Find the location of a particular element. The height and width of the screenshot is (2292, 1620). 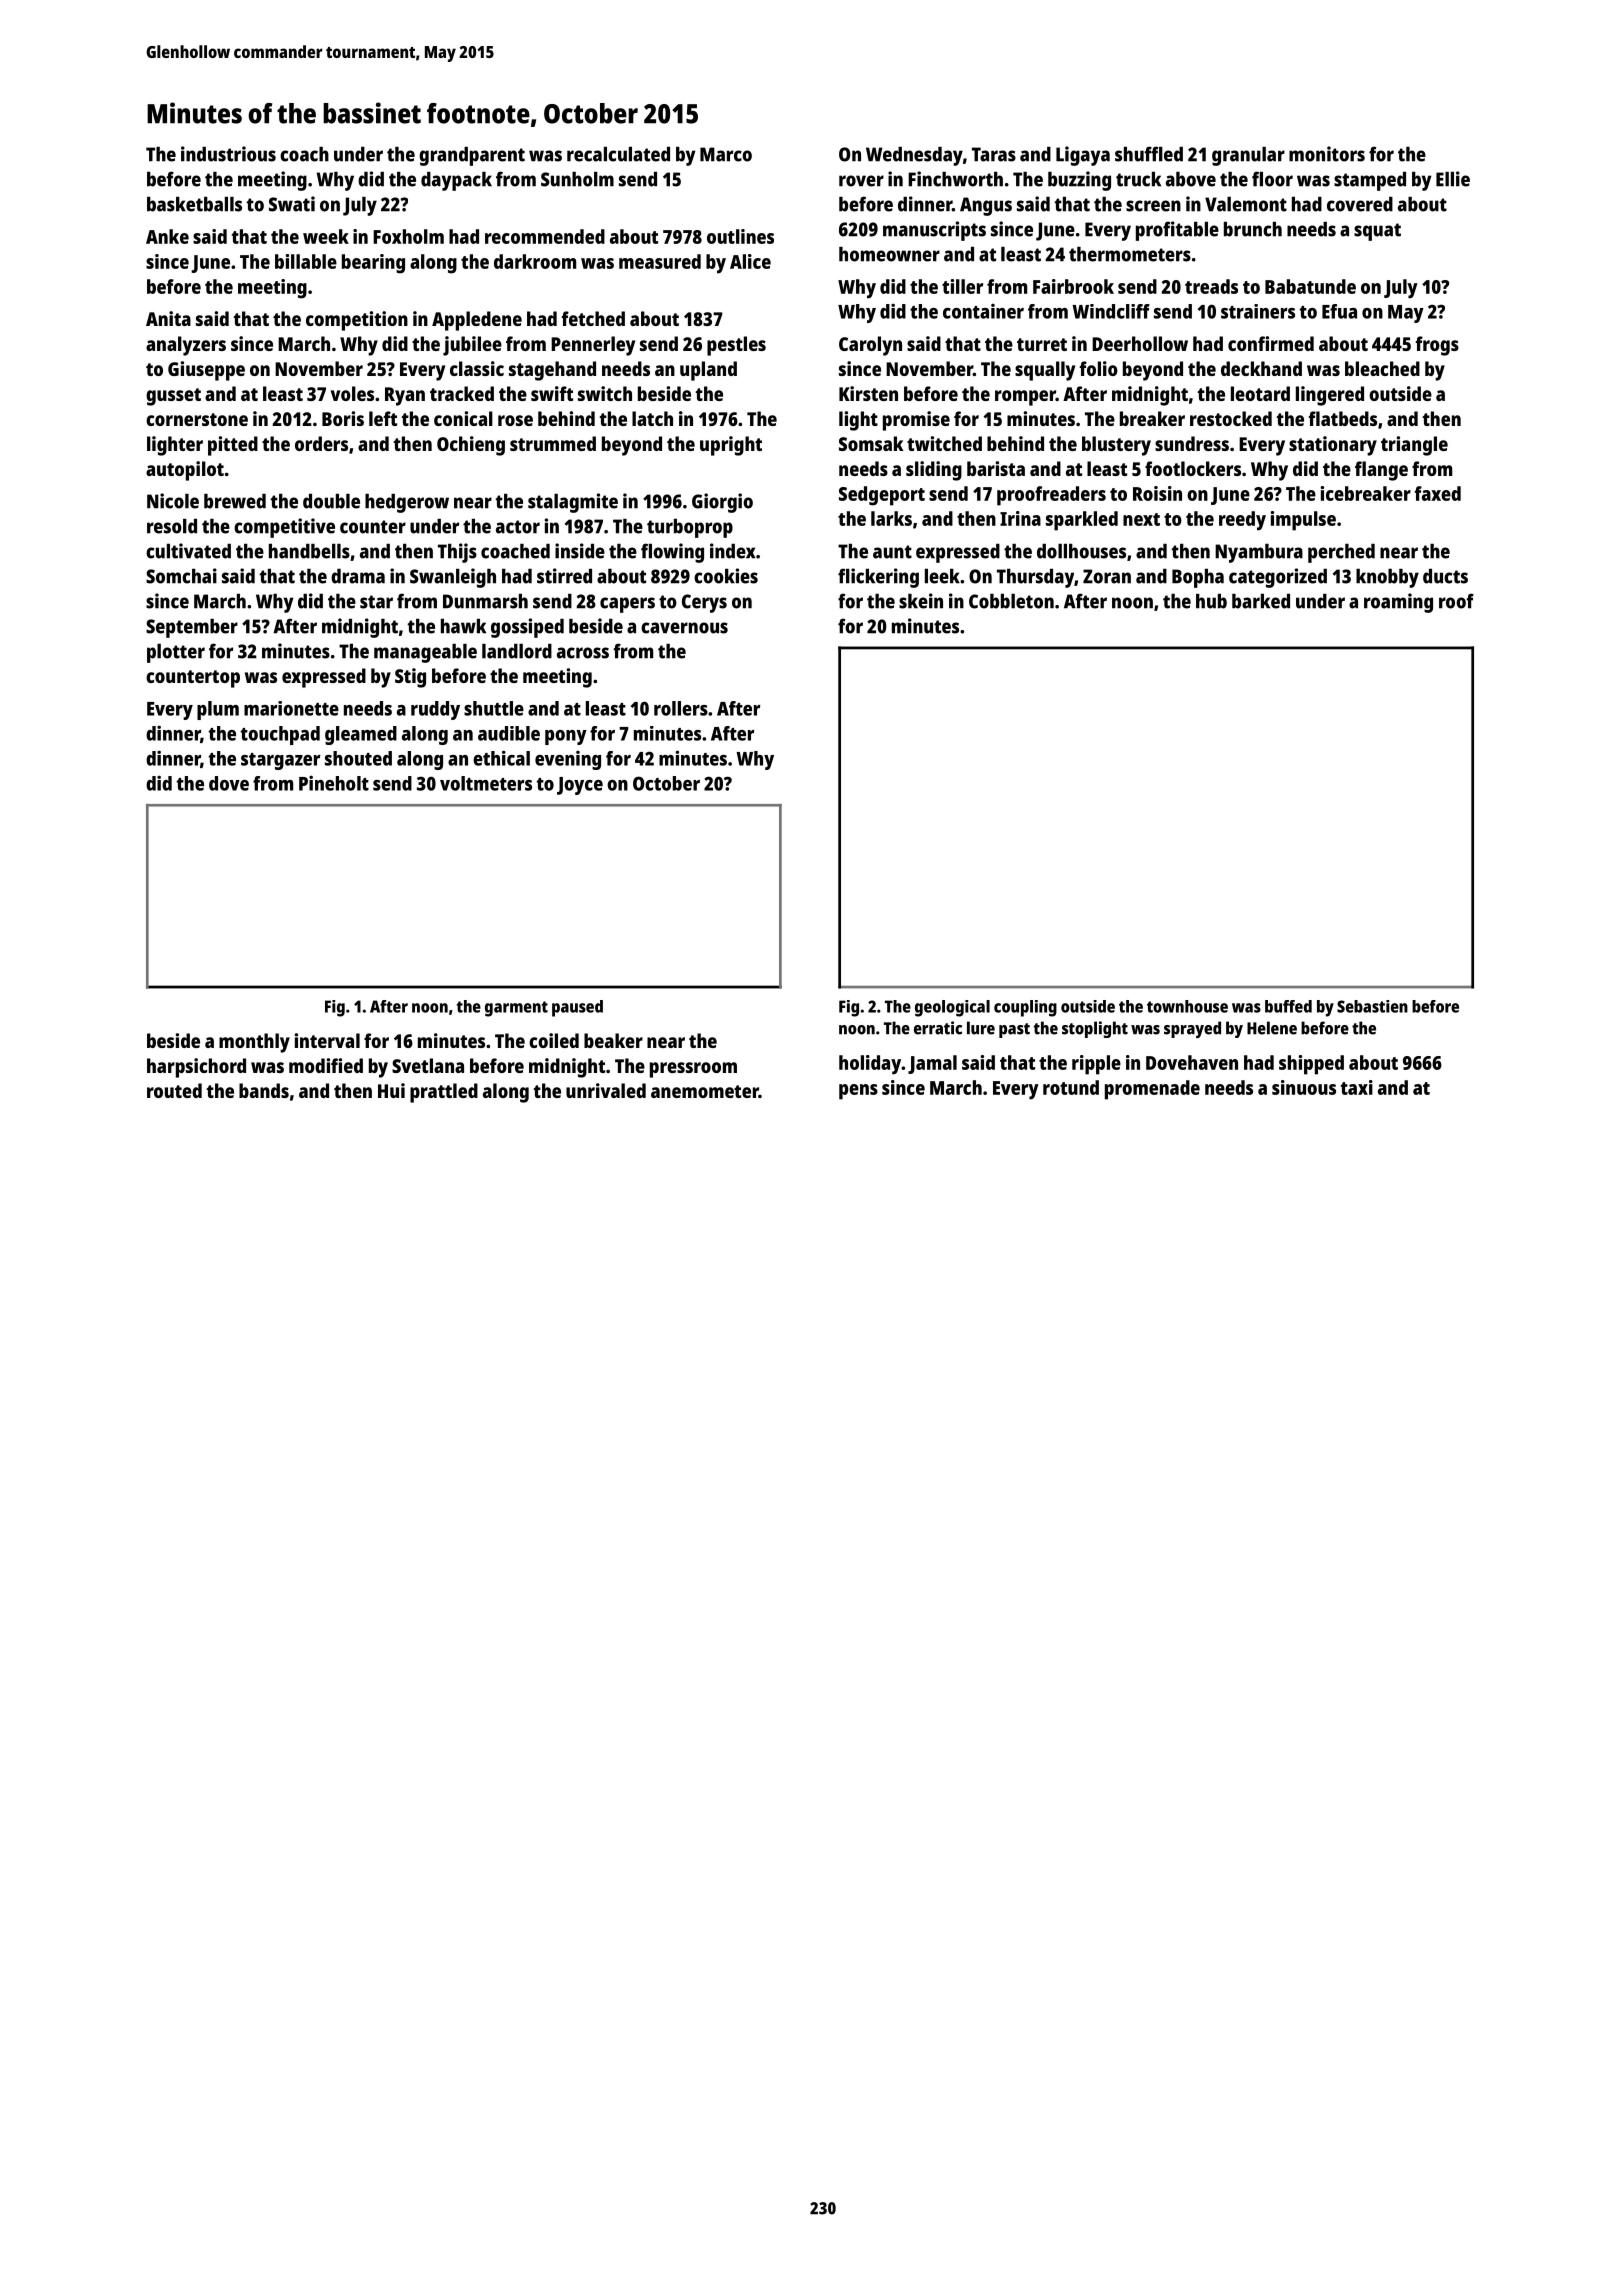

prattled is located at coordinates (444, 1093).
